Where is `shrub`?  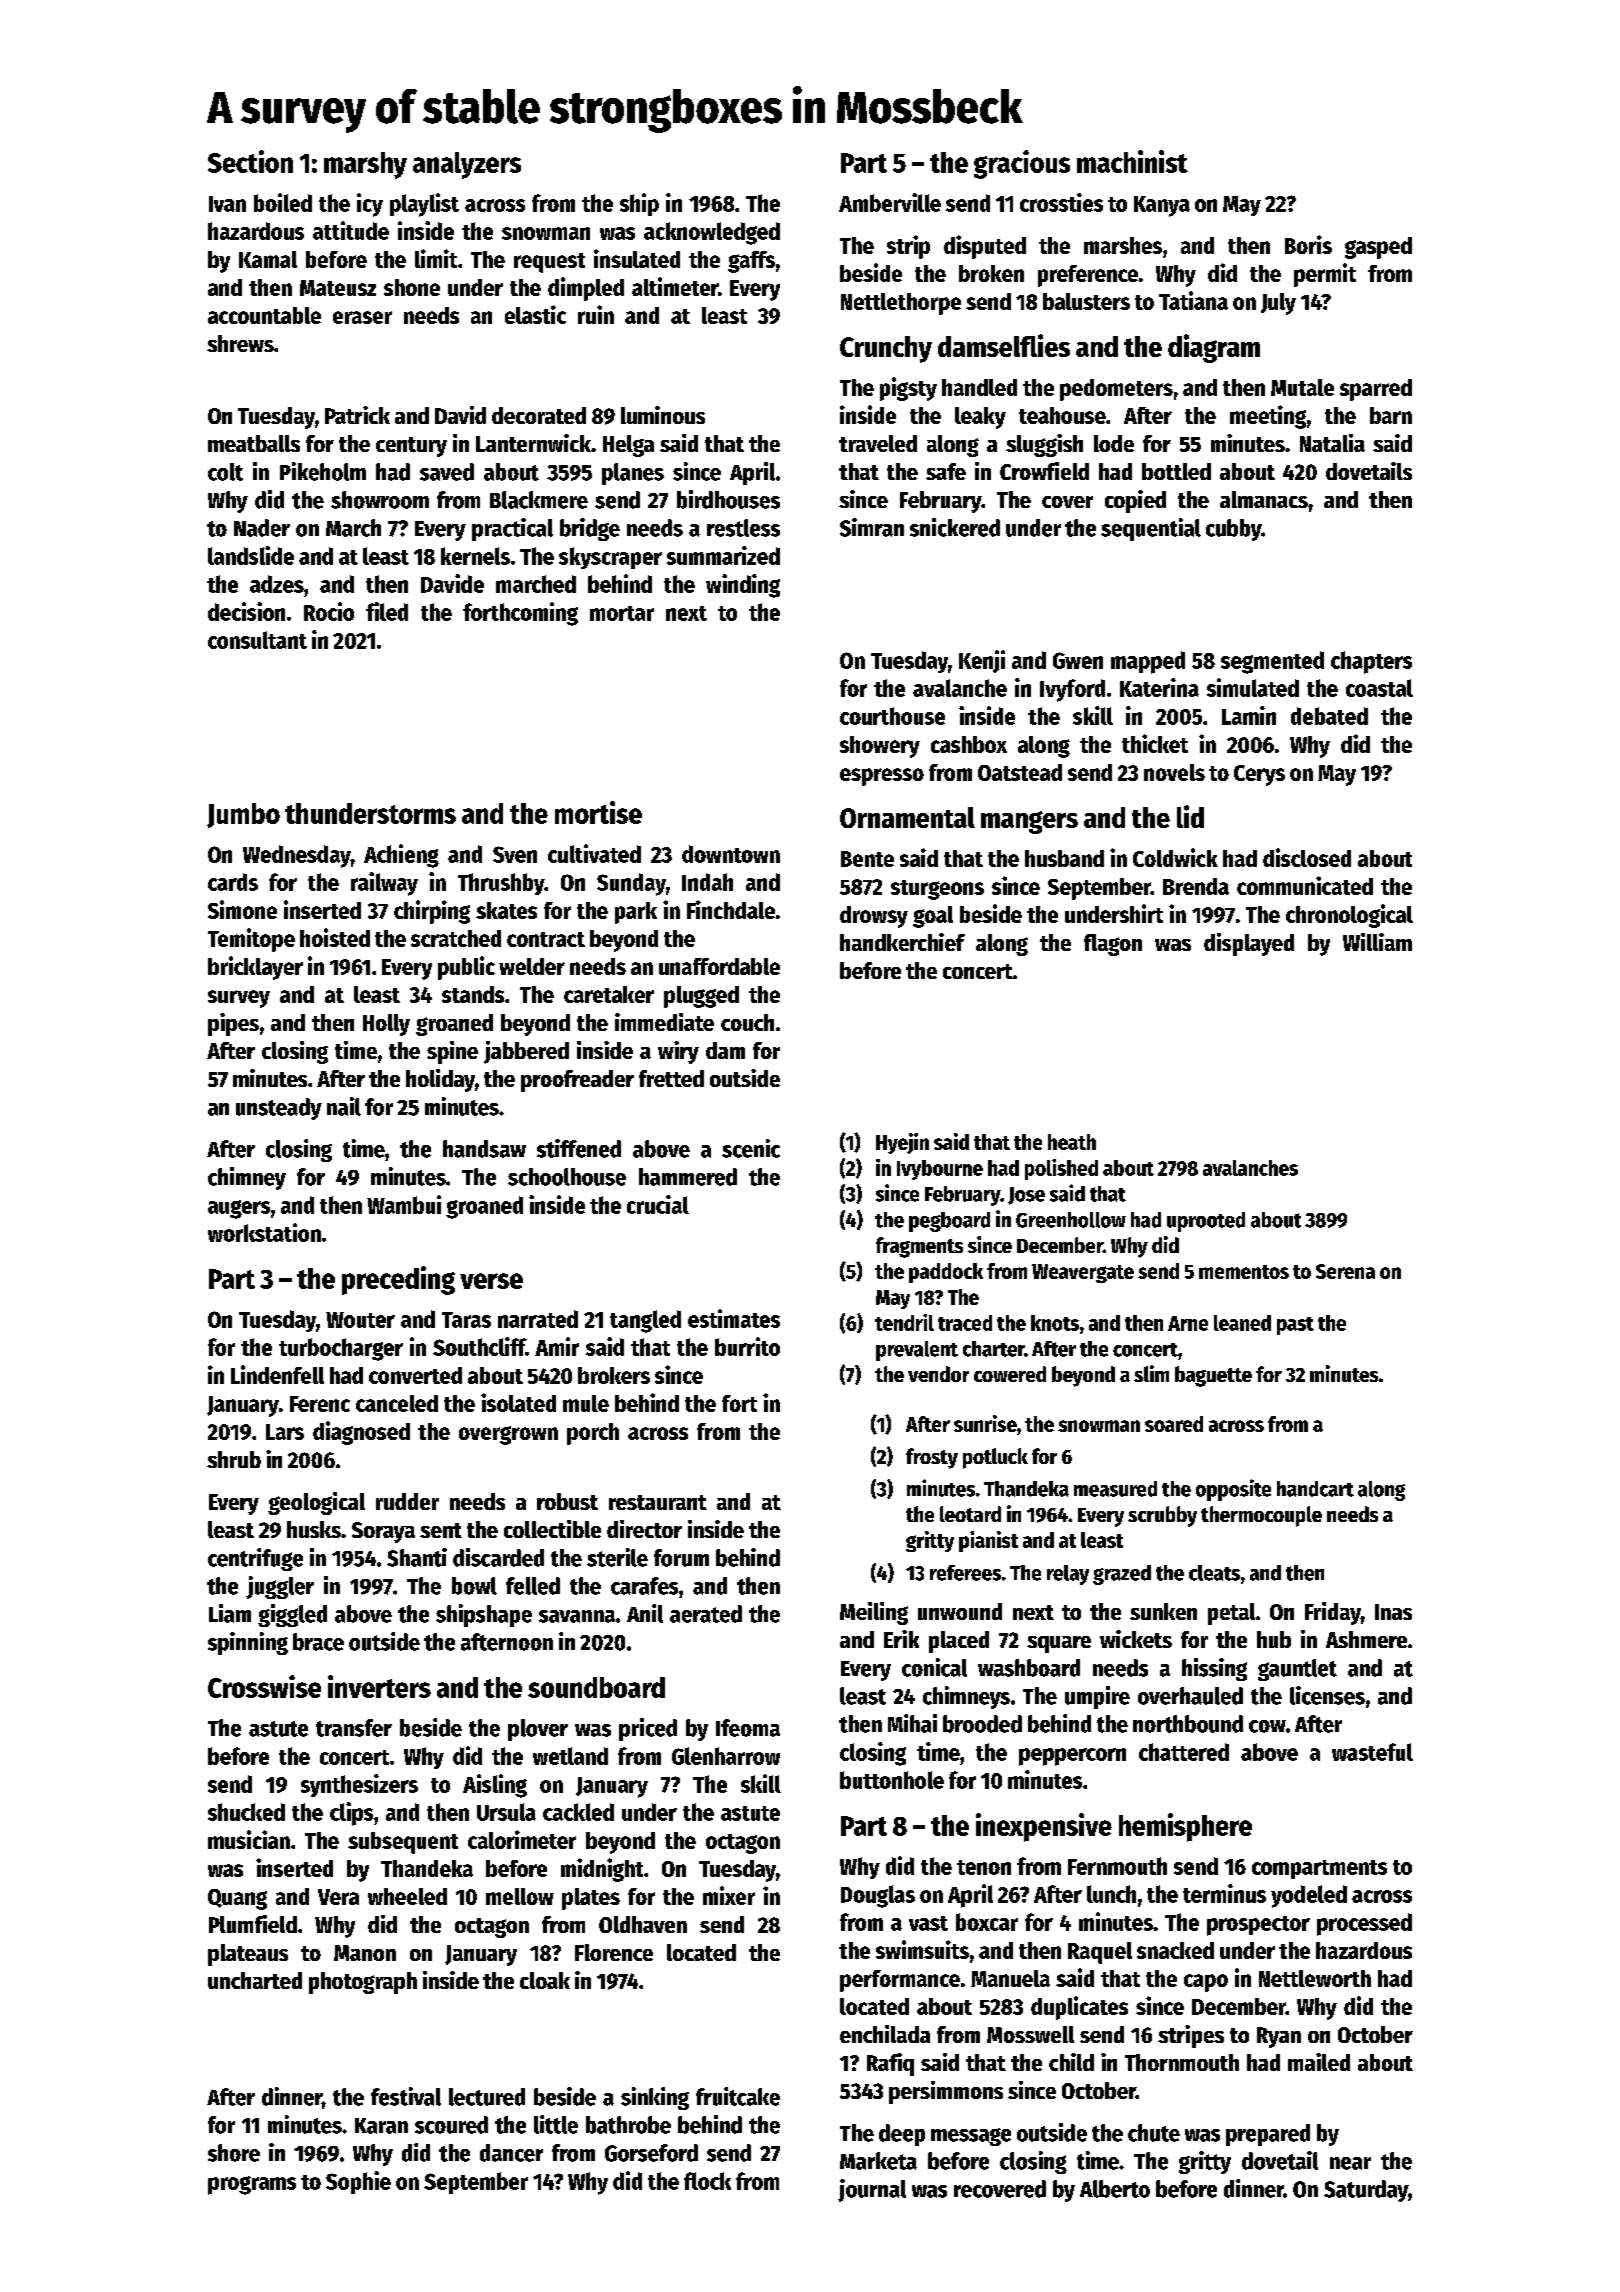 shrub is located at coordinates (234, 1459).
